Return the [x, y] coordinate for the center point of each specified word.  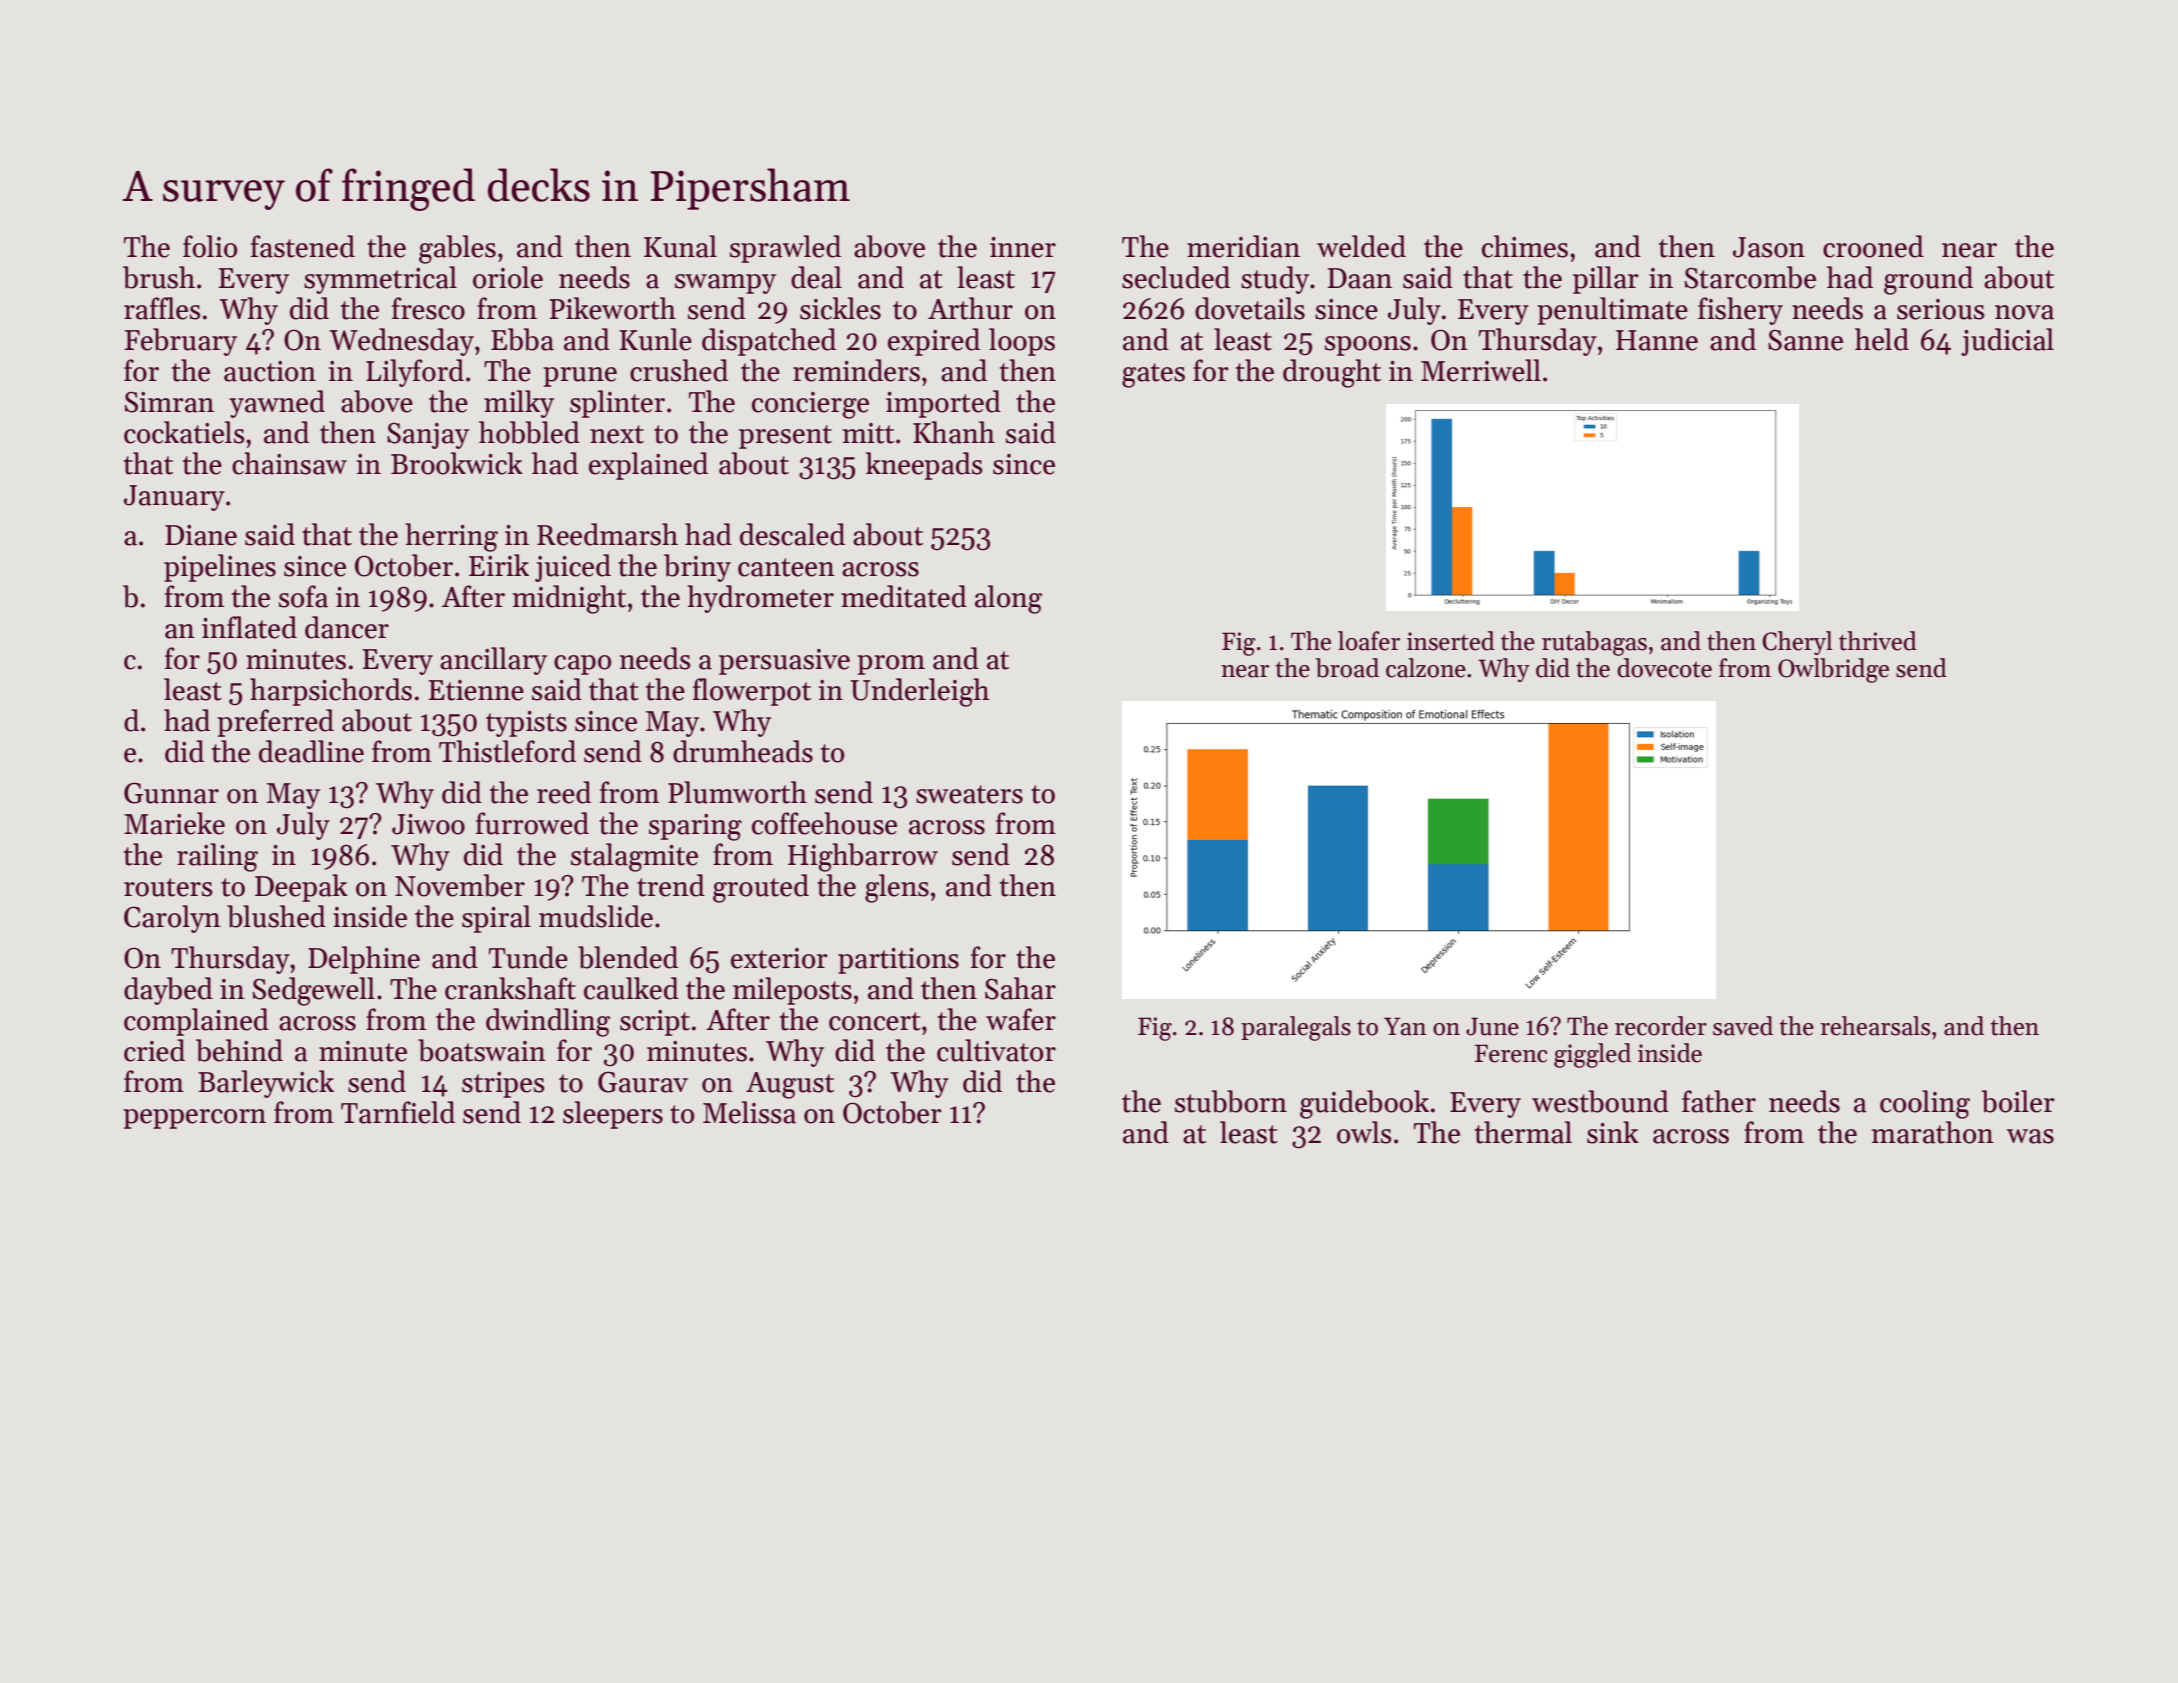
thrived [1878, 641]
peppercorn [194, 1119]
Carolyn [172, 919]
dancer [347, 627]
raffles [162, 308]
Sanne [1805, 340]
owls [1364, 1132]
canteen [786, 567]
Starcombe [1750, 277]
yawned [277, 404]
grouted [761, 888]
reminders [856, 370]
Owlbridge [1833, 670]
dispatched [769, 342]
